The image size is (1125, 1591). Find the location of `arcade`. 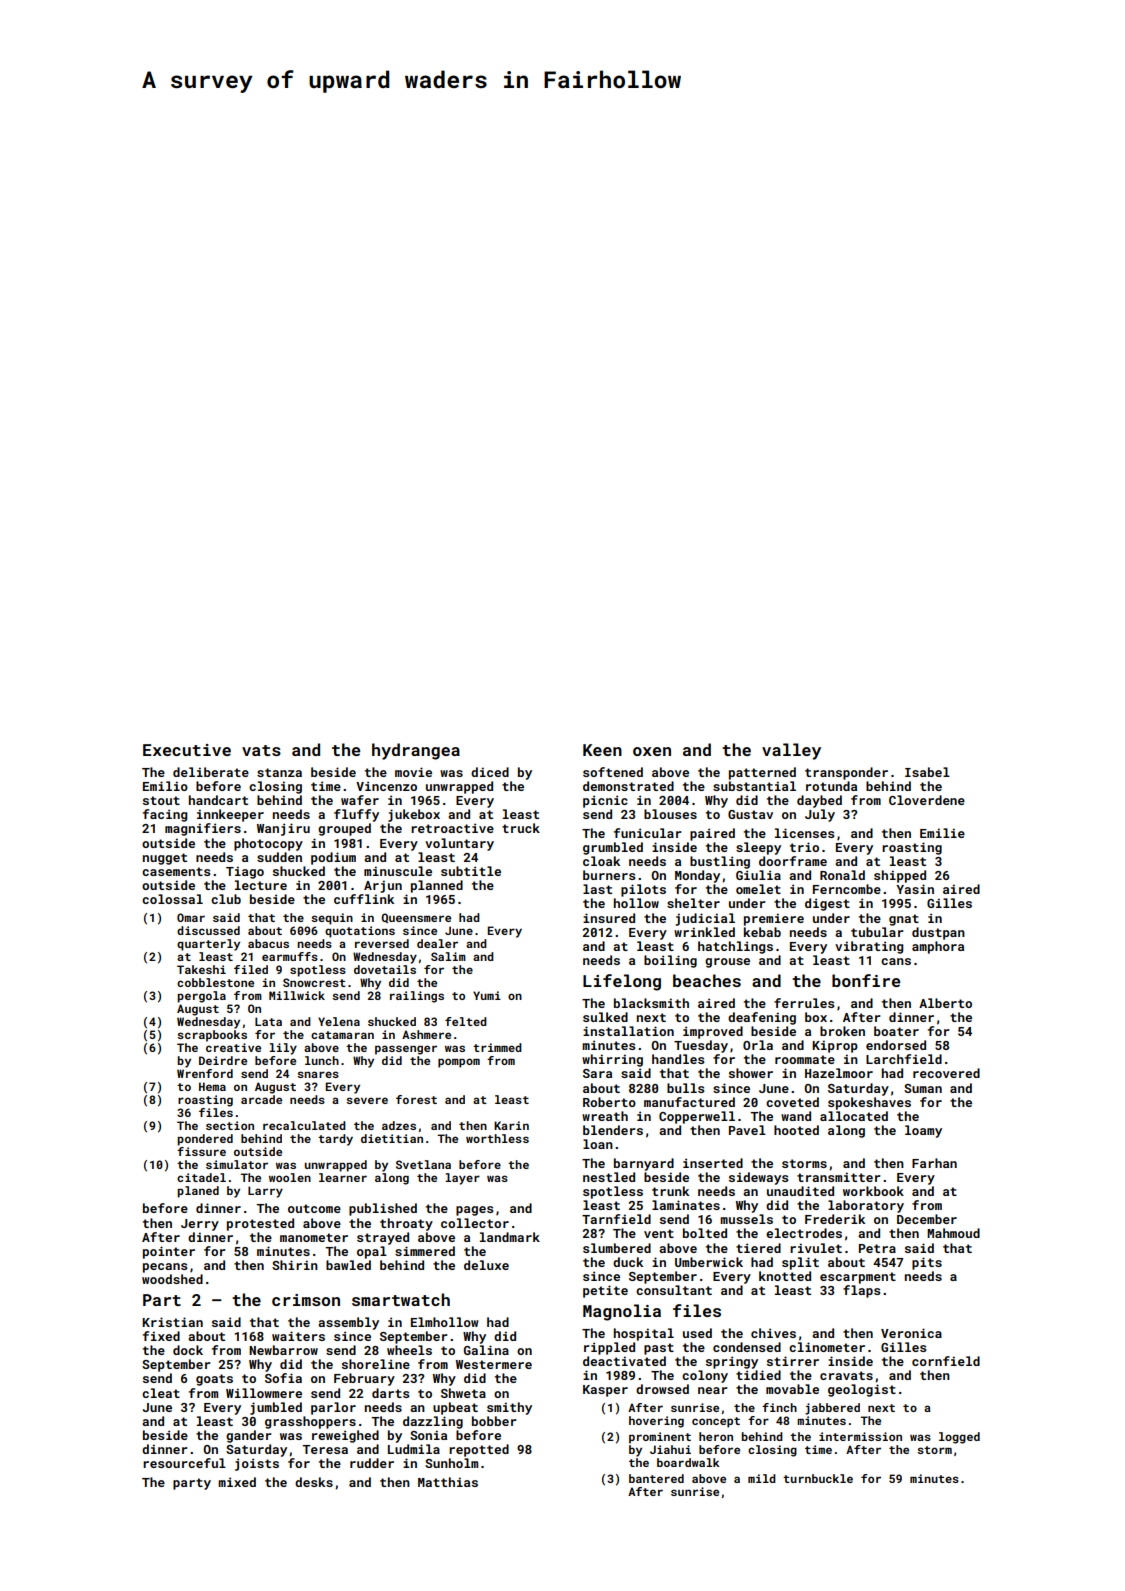

arcade is located at coordinates (261, 1099).
